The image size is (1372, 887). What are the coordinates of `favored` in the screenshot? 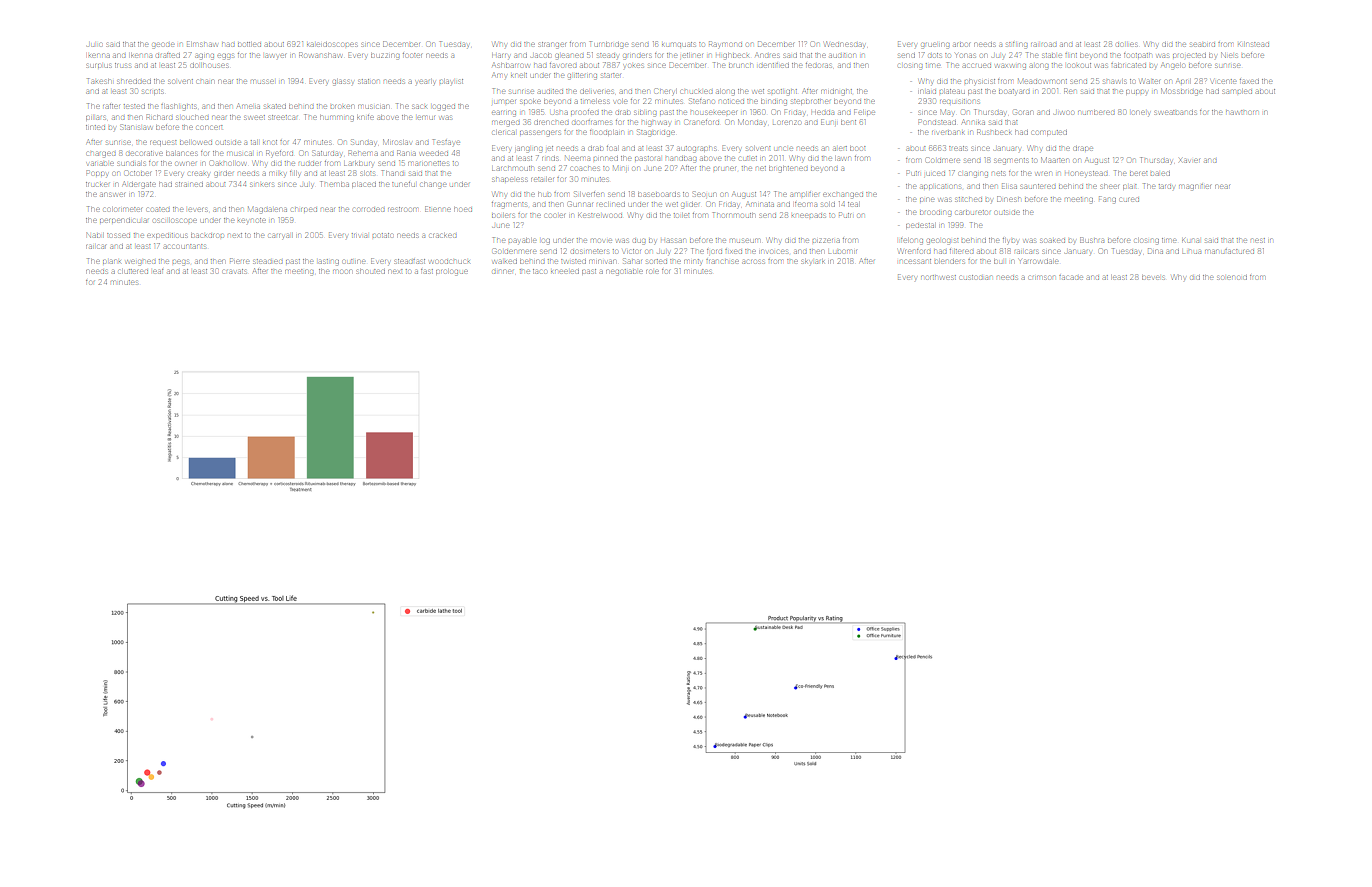 It's located at (563, 65).
